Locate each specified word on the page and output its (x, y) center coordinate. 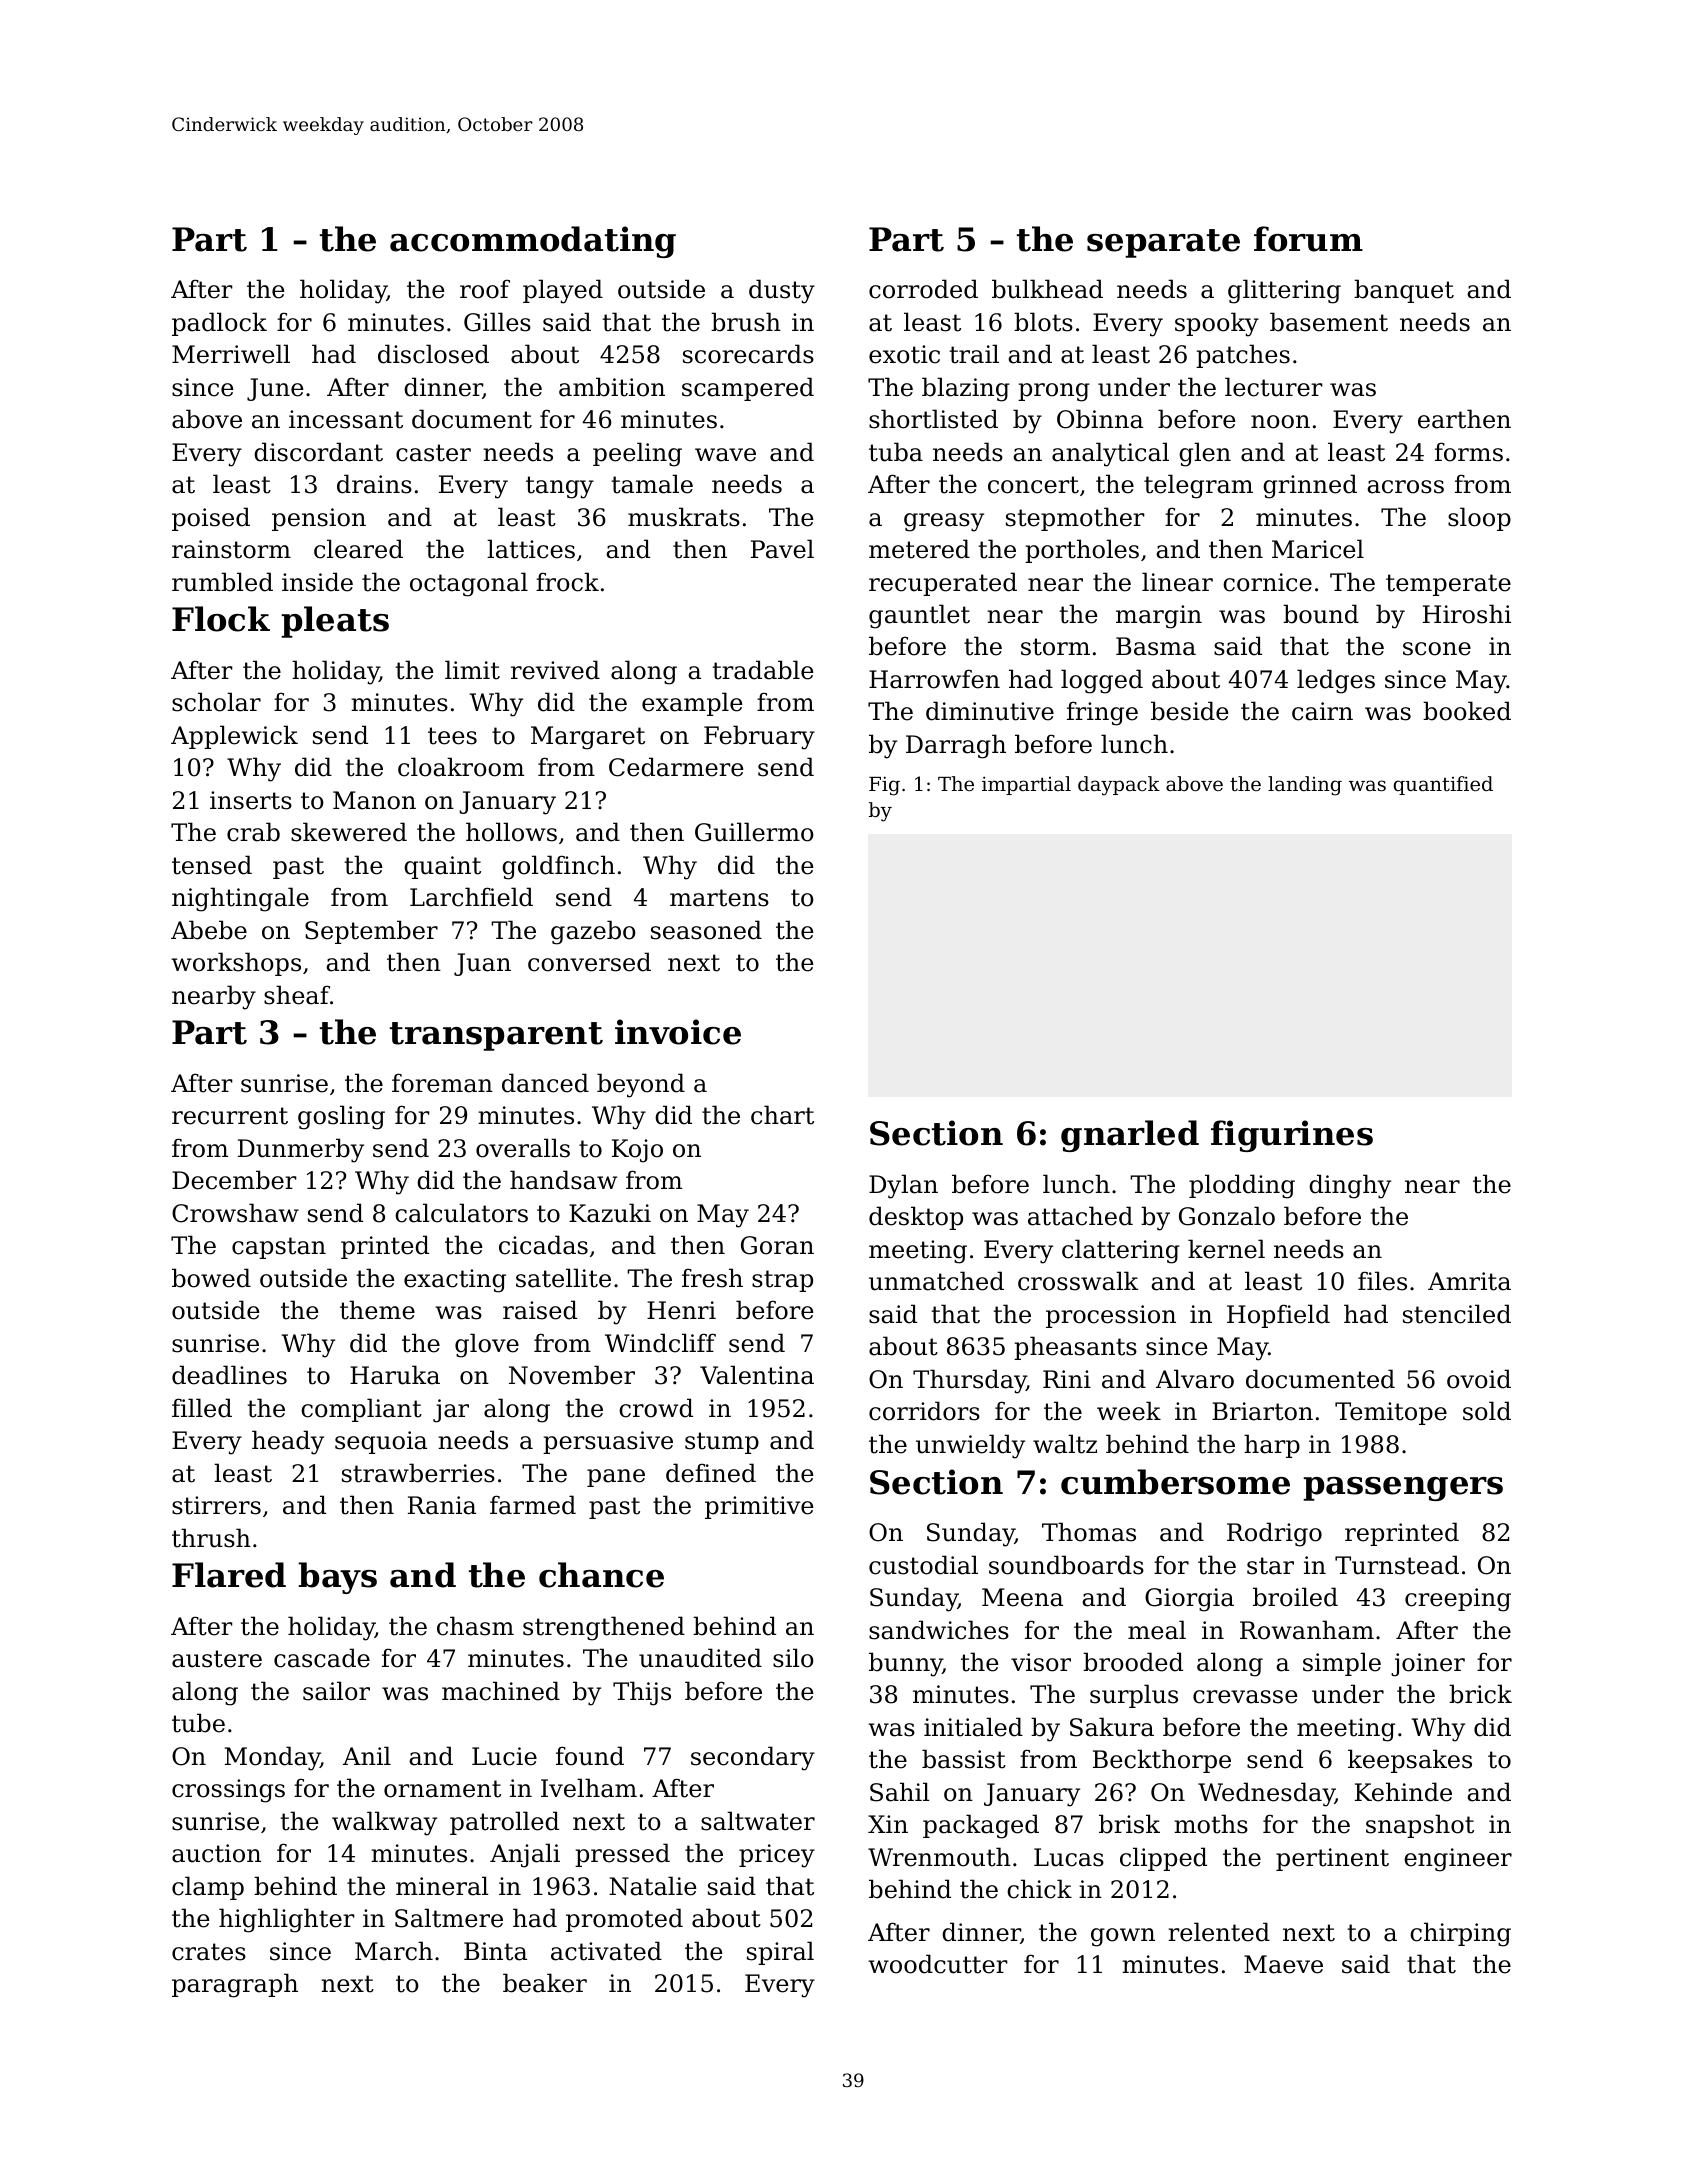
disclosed (433, 354)
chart (782, 1115)
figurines (1292, 1136)
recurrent (230, 1116)
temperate (1448, 585)
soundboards (1066, 1565)
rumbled (222, 582)
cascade (322, 1658)
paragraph (235, 1985)
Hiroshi (1467, 614)
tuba (896, 452)
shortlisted (933, 419)
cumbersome (1175, 1482)
